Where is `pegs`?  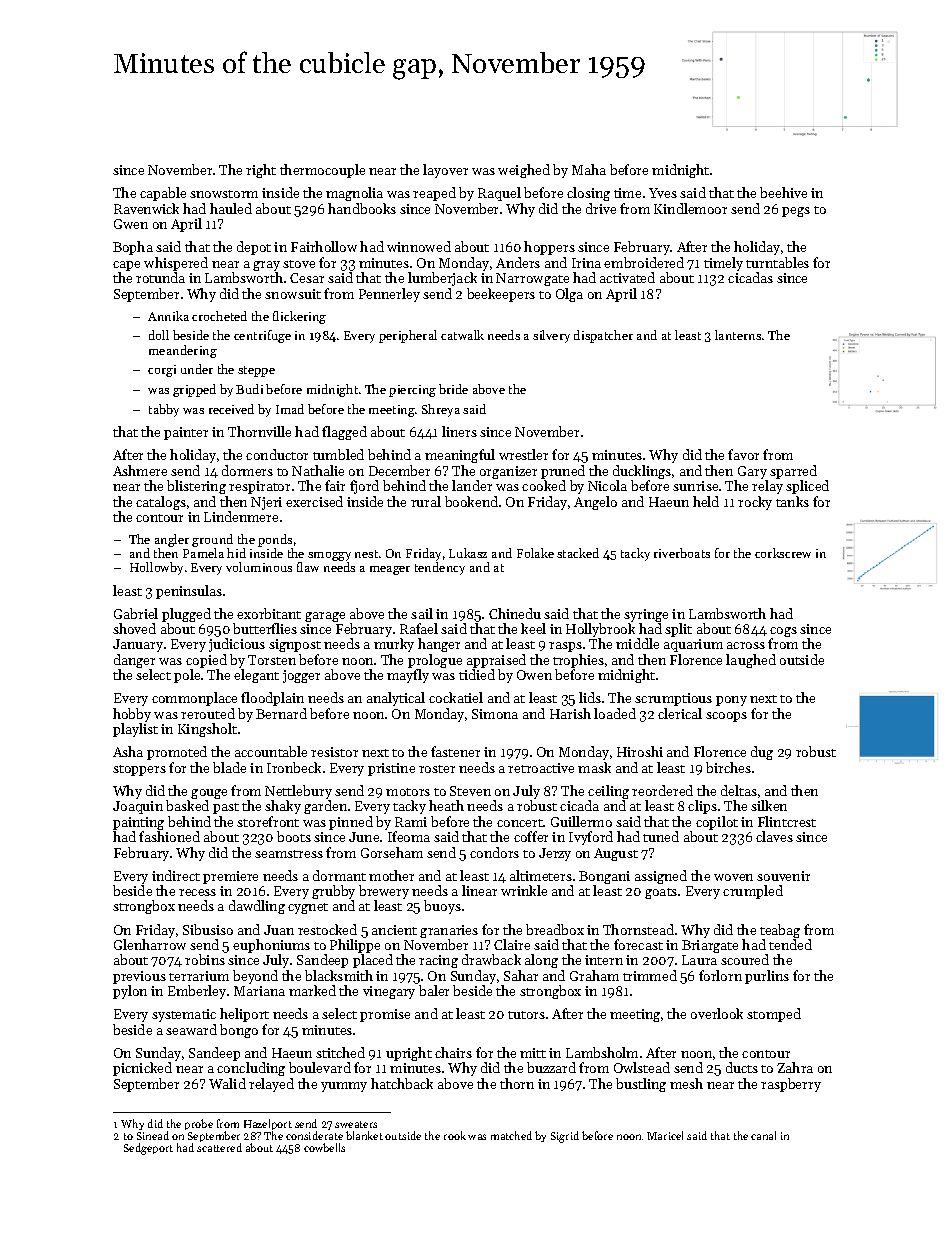
pegs is located at coordinates (796, 212).
